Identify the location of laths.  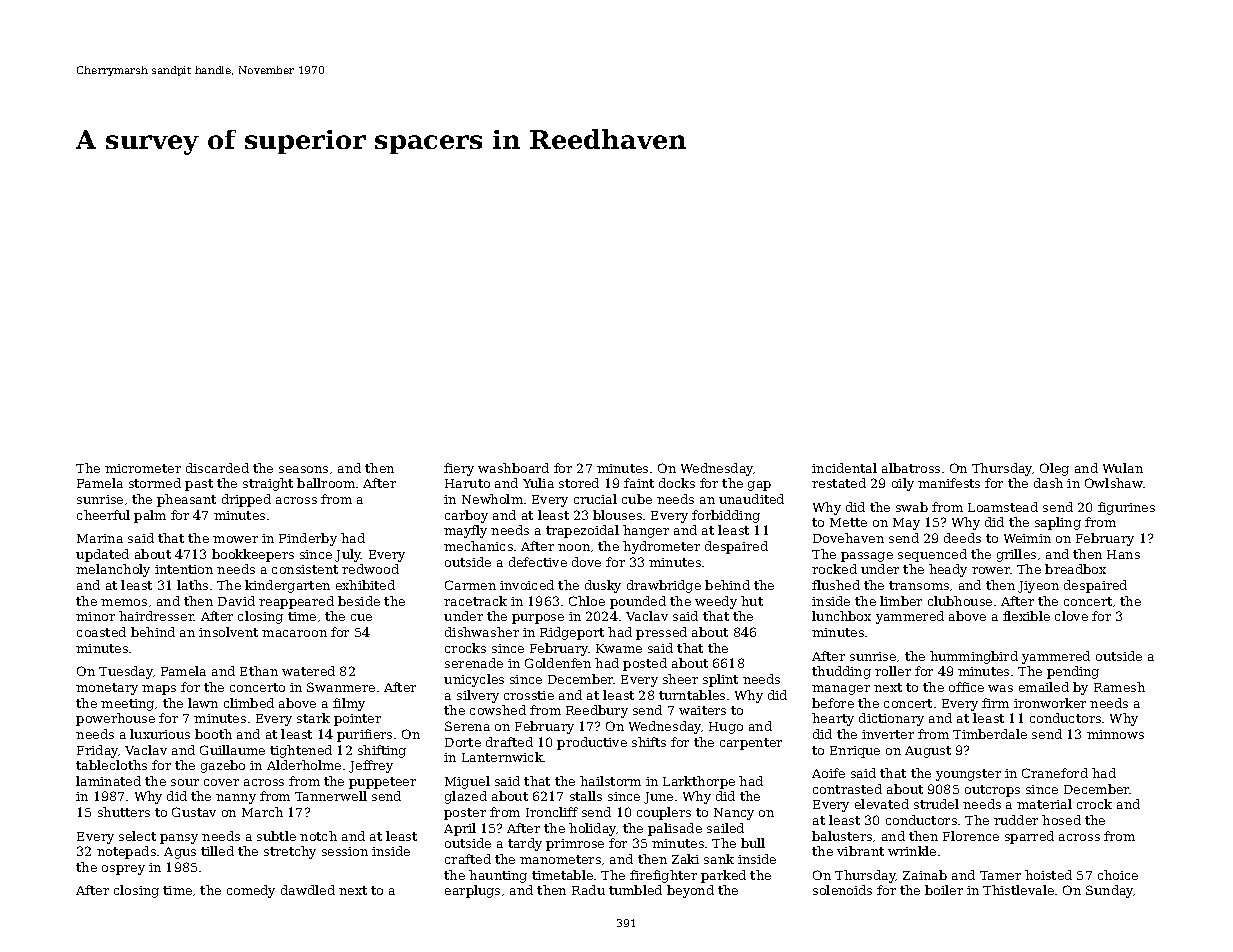
(192, 585).
